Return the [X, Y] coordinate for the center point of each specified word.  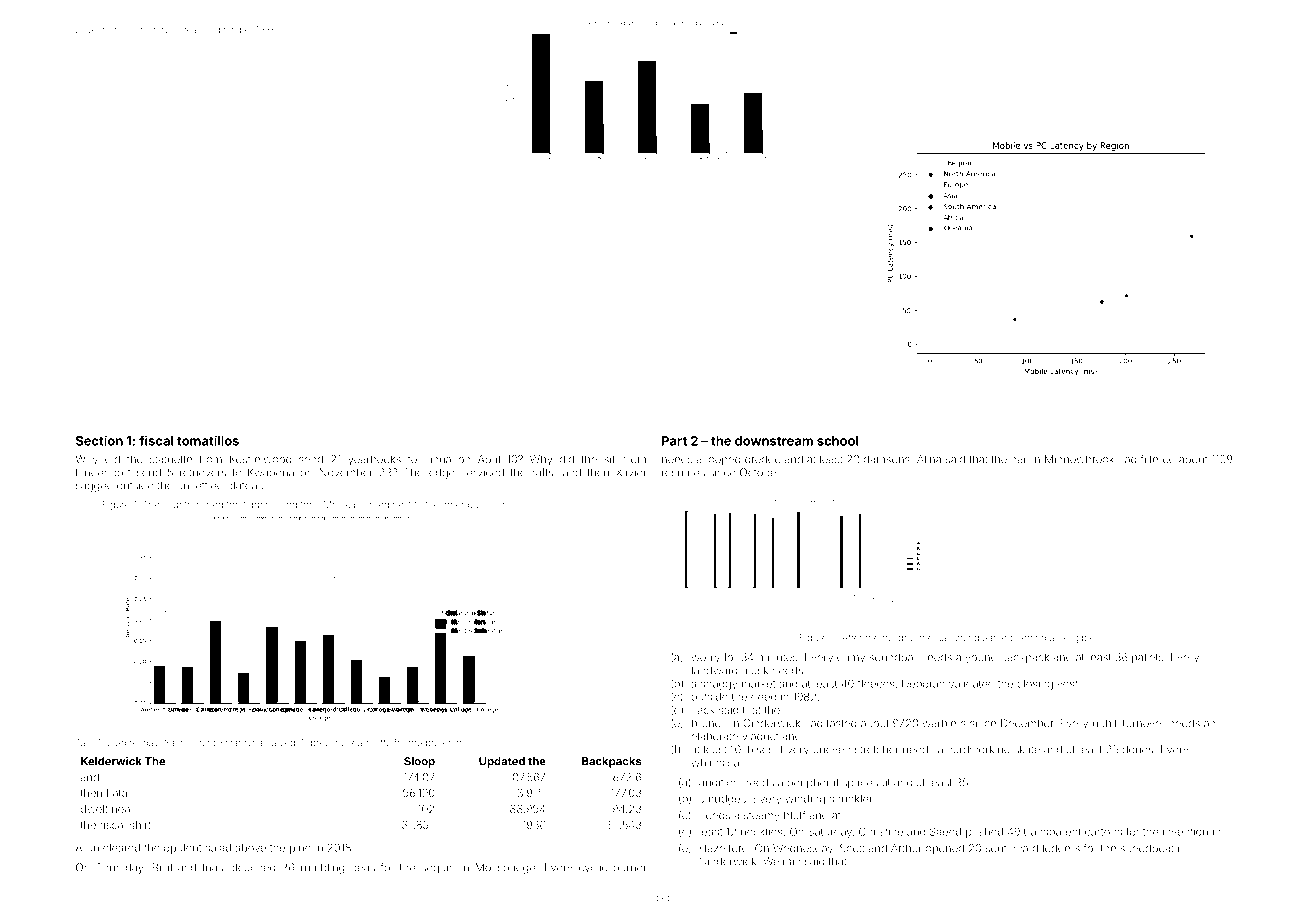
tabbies [259, 504]
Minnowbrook [1079, 459]
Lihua [437, 459]
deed [763, 697]
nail [1019, 459]
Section [99, 441]
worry [705, 659]
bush [478, 504]
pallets [1147, 658]
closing [1035, 684]
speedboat [1147, 849]
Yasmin [180, 743]
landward [714, 670]
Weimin [781, 861]
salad [218, 848]
